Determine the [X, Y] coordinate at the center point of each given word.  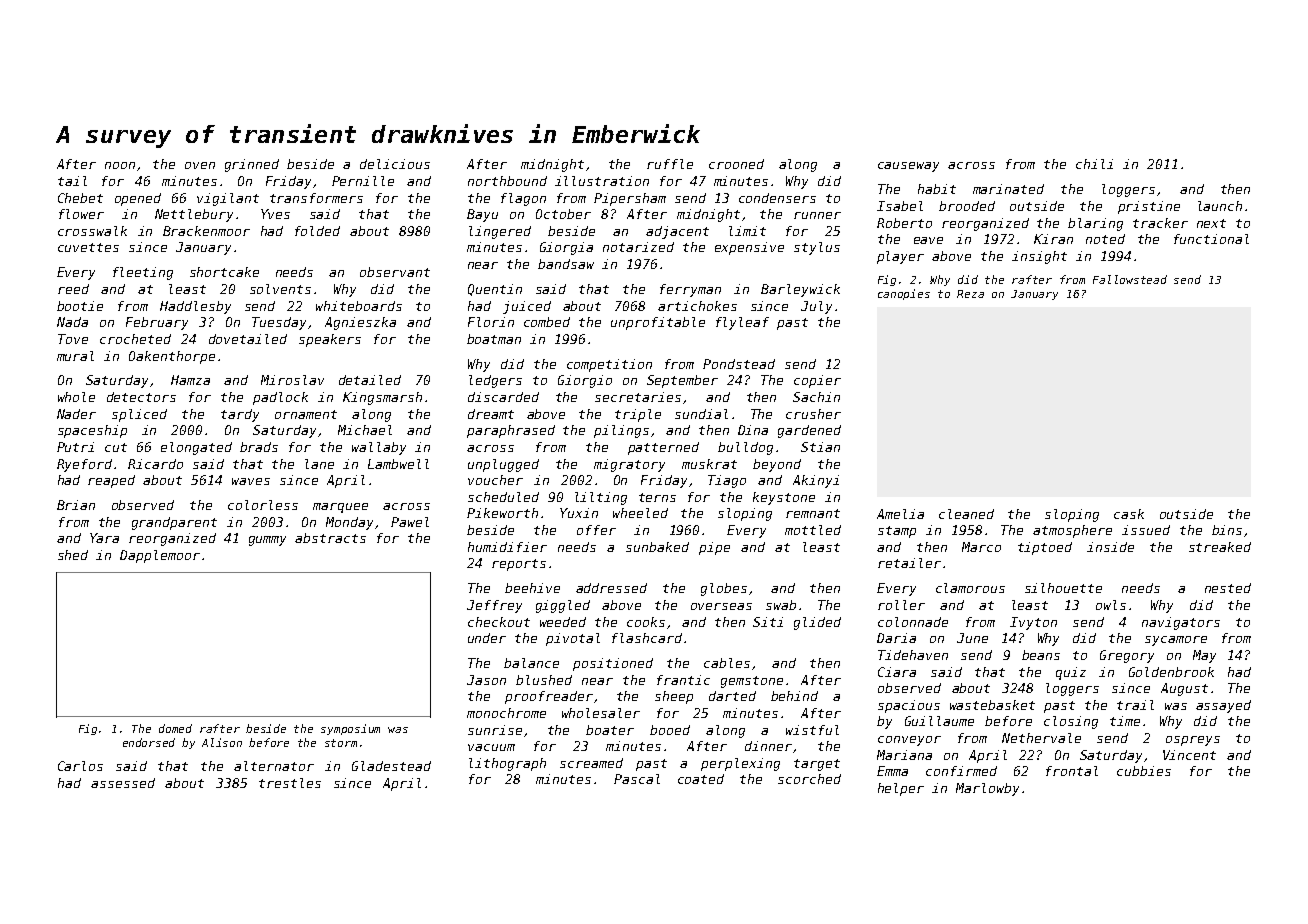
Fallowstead [1130, 279]
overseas [721, 606]
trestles [290, 783]
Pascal [637, 779]
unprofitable [658, 323]
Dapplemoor [160, 556]
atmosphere [1072, 531]
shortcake [224, 272]
